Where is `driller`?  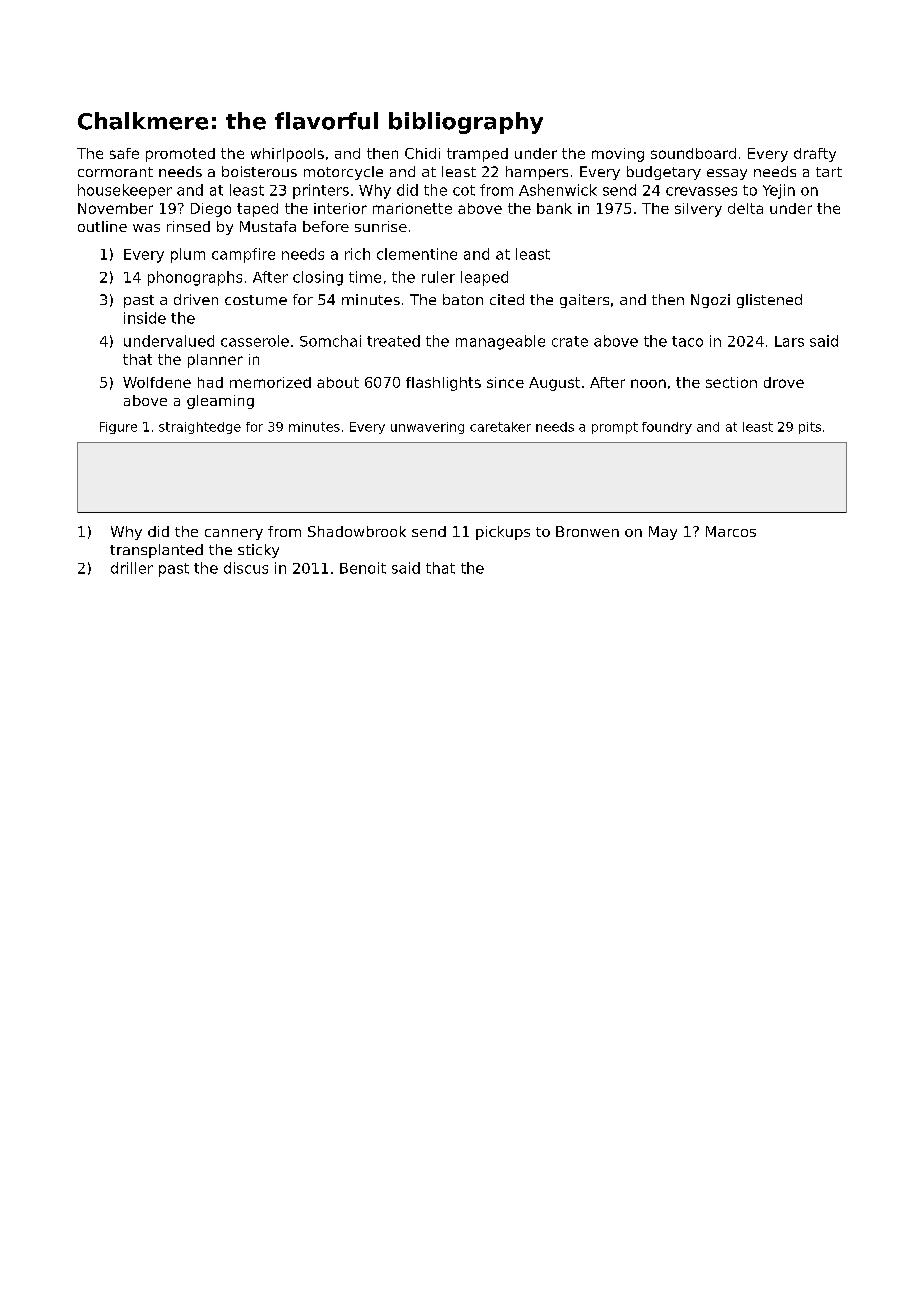 driller is located at coordinates (132, 568).
